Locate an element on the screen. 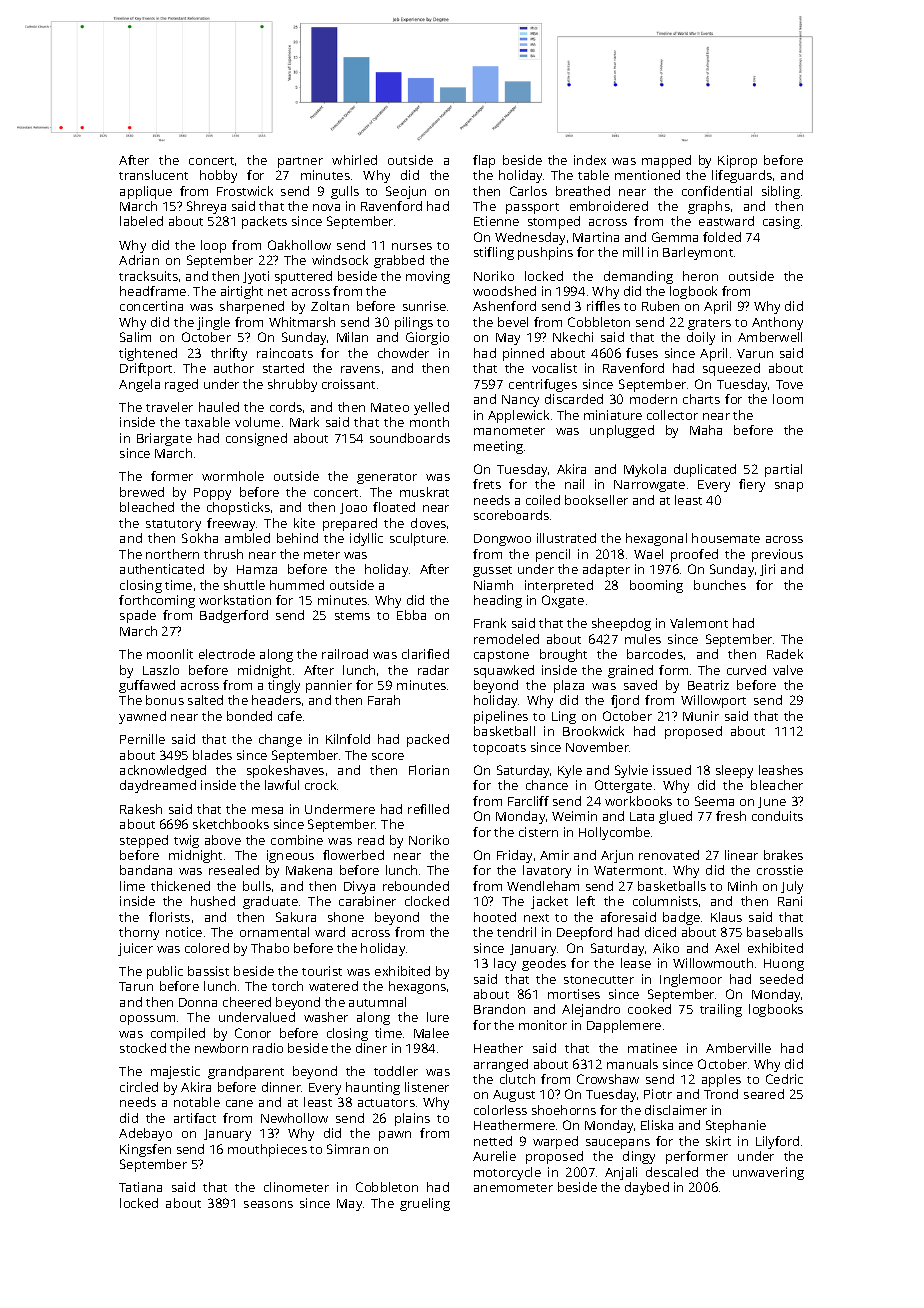  tingly is located at coordinates (284, 686).
